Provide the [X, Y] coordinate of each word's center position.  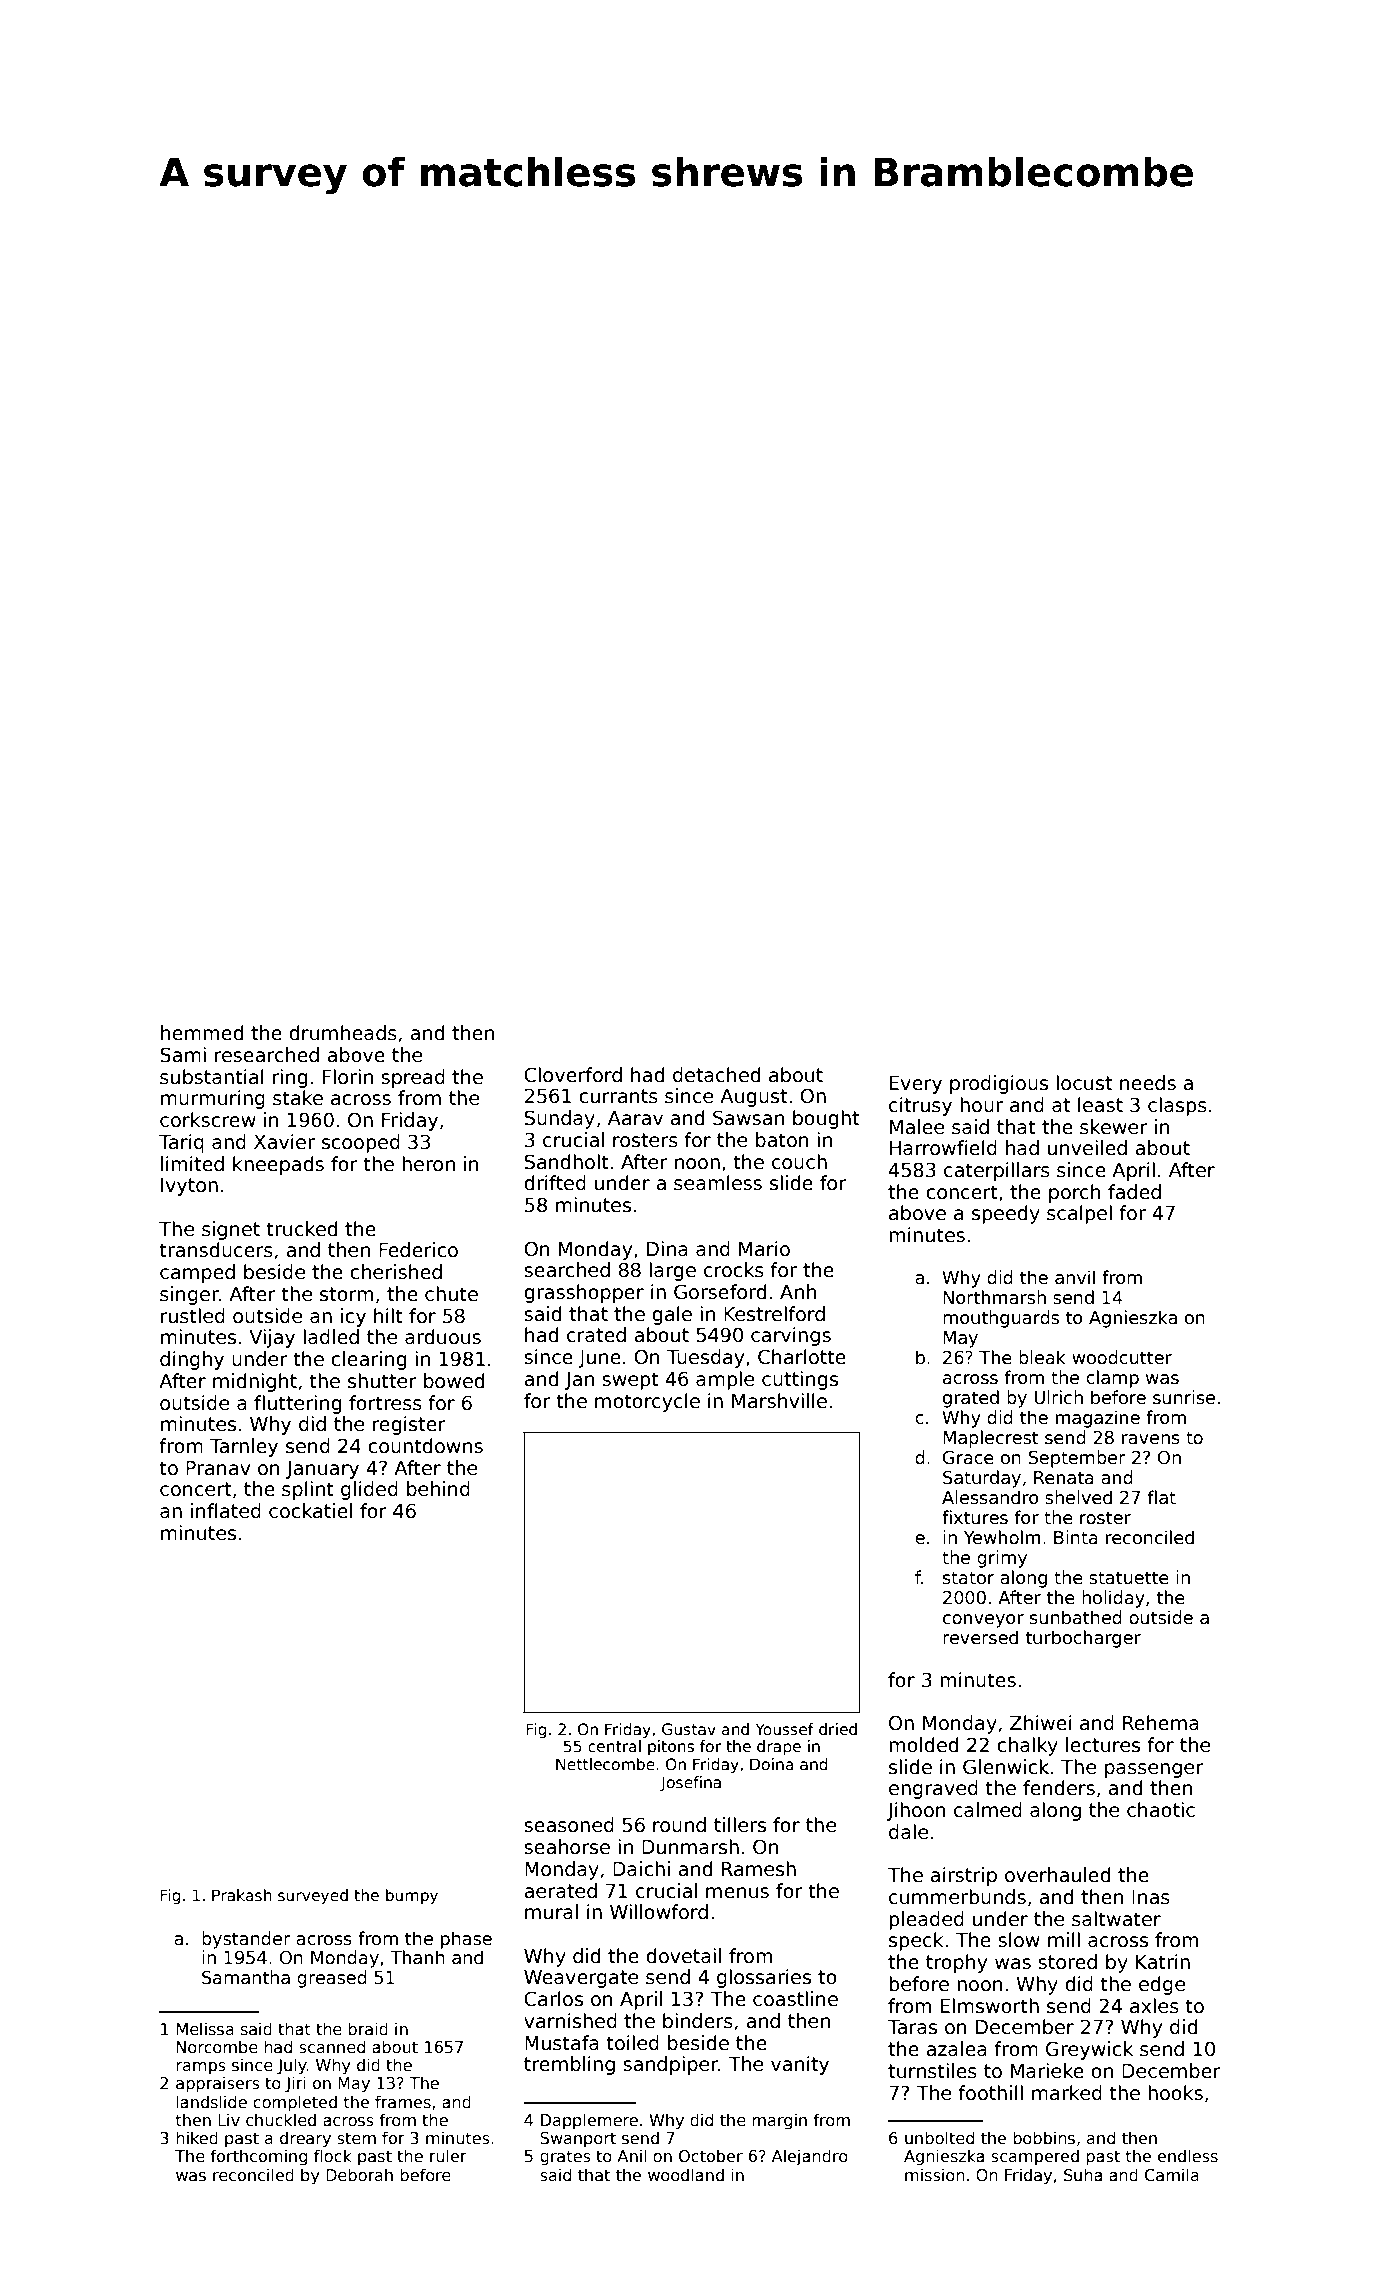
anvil [1075, 1277]
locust [1084, 1083]
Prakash [242, 1895]
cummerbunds [957, 1897]
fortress [385, 1403]
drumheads [343, 1033]
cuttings [800, 1380]
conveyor [983, 1621]
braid [368, 2029]
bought [826, 1119]
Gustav [689, 1729]
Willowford [659, 1912]
